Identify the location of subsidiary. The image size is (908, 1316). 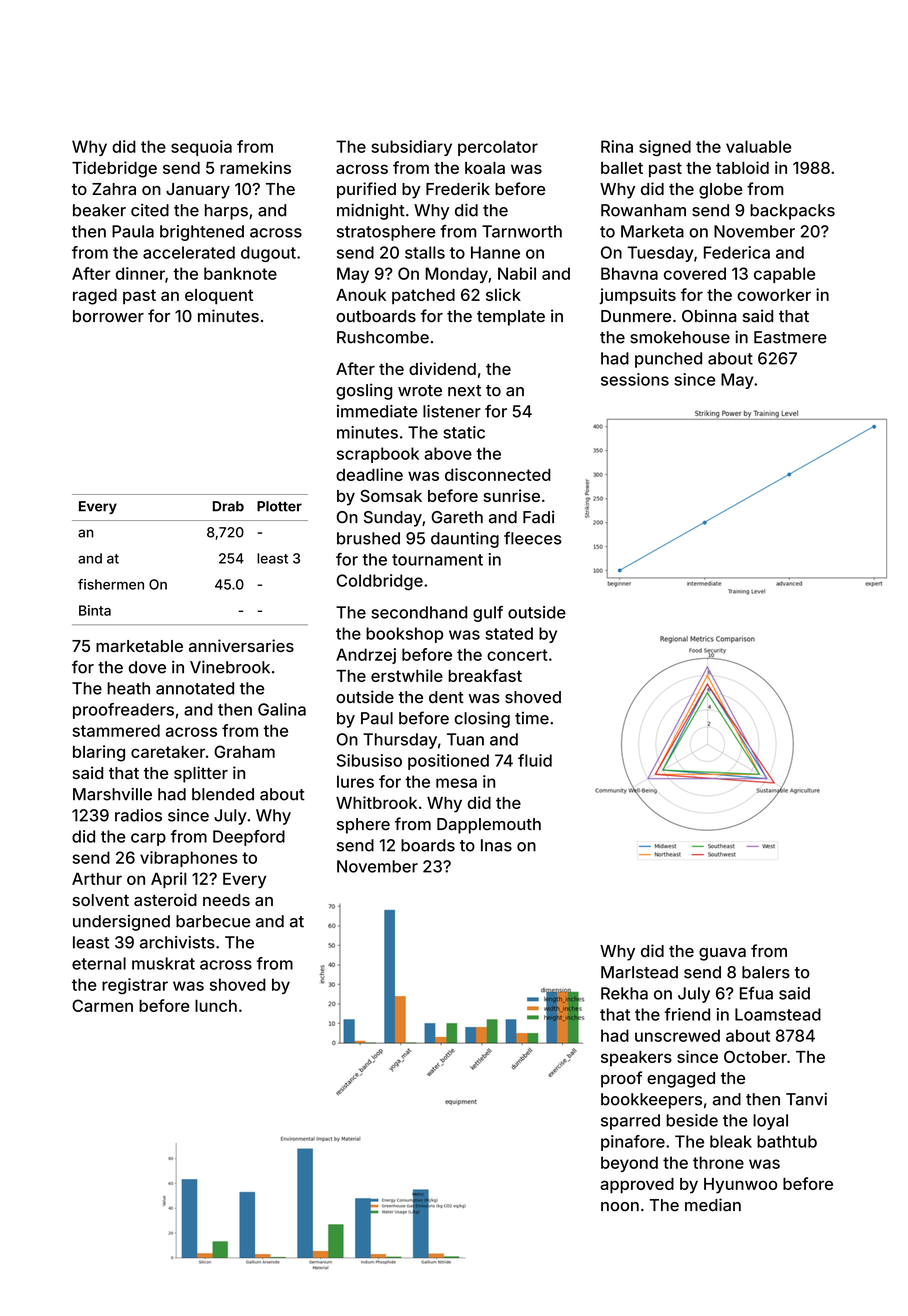
(411, 148).
